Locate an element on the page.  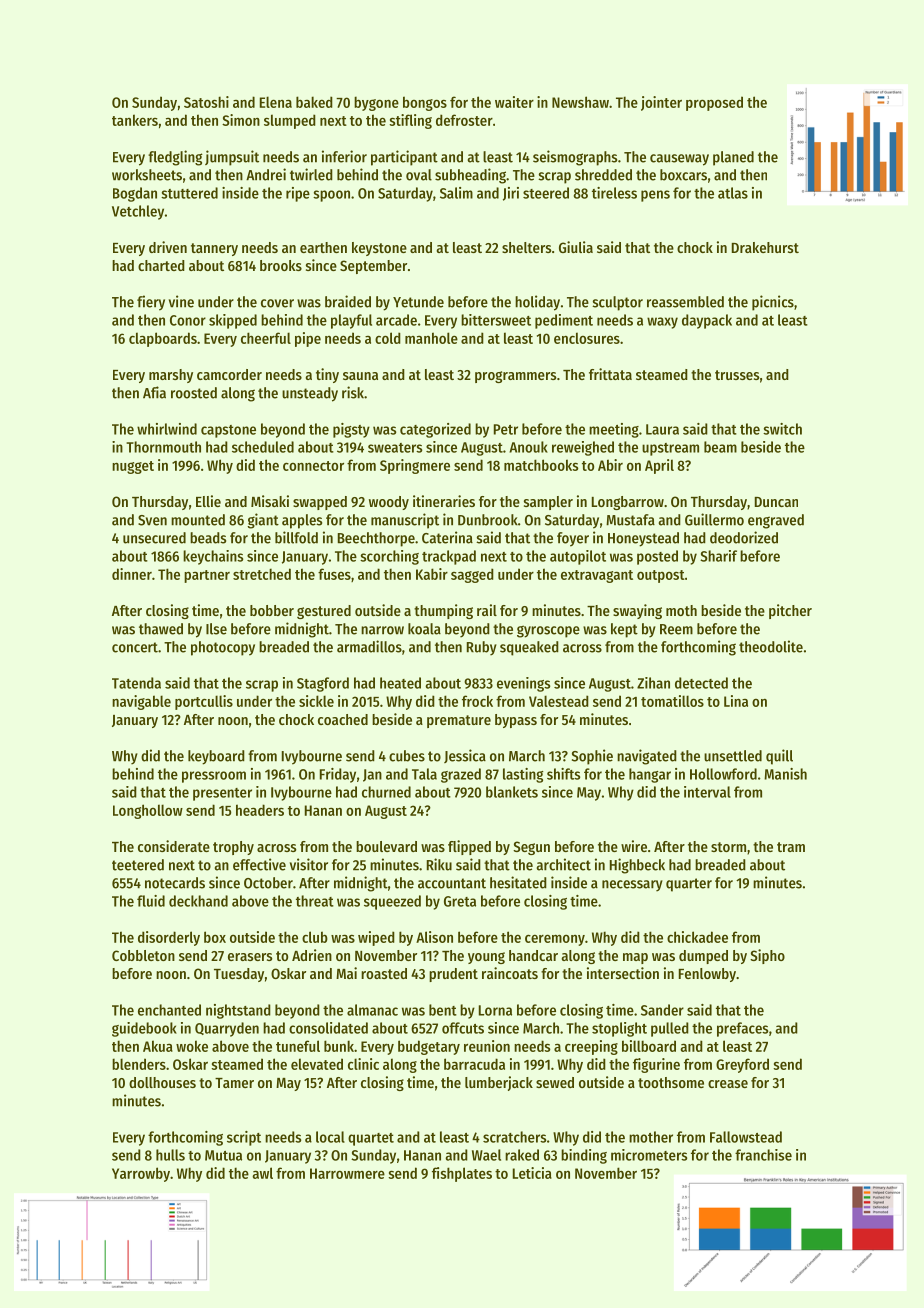
Duncan is located at coordinates (776, 502).
